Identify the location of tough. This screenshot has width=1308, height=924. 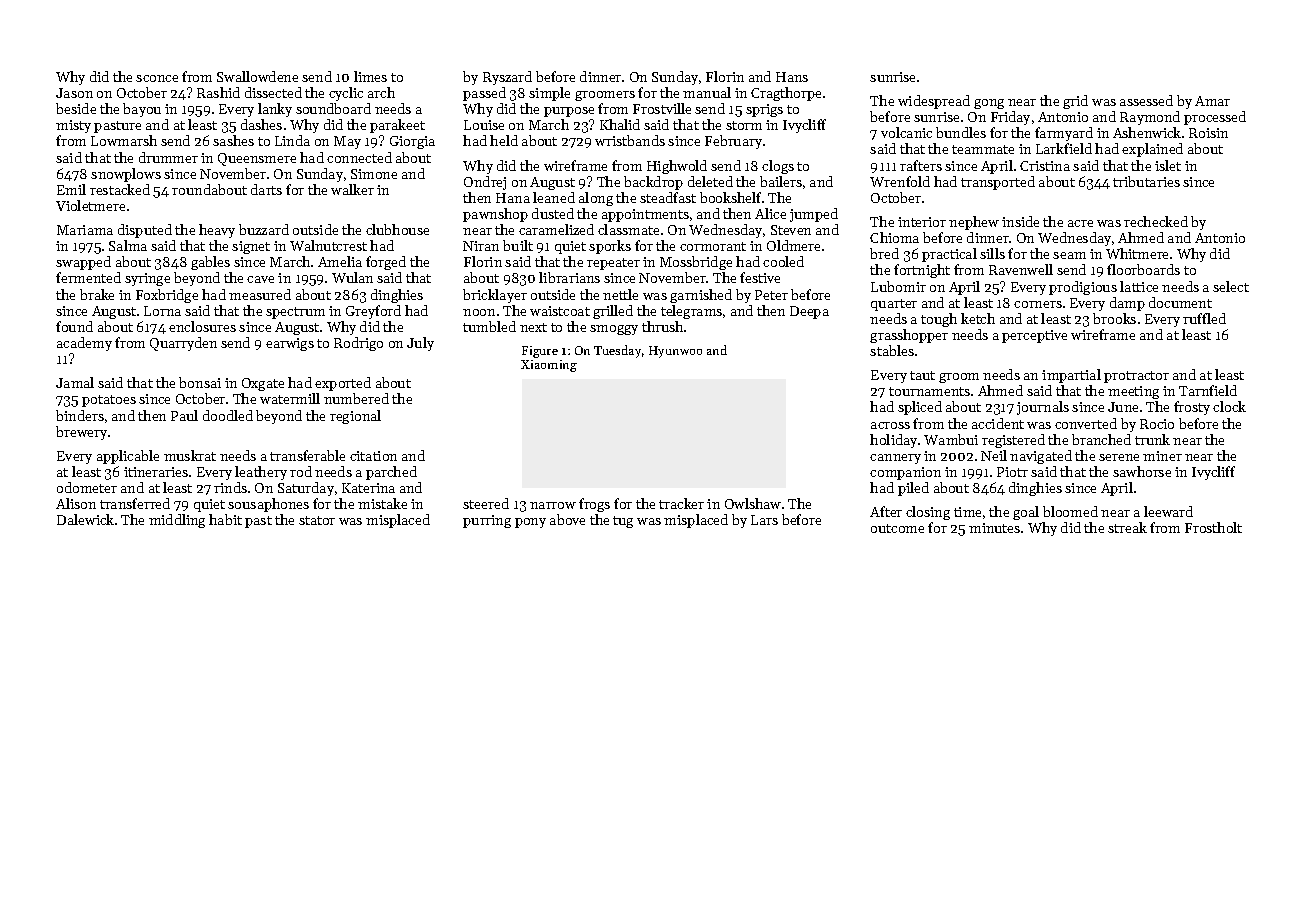
(939, 320).
